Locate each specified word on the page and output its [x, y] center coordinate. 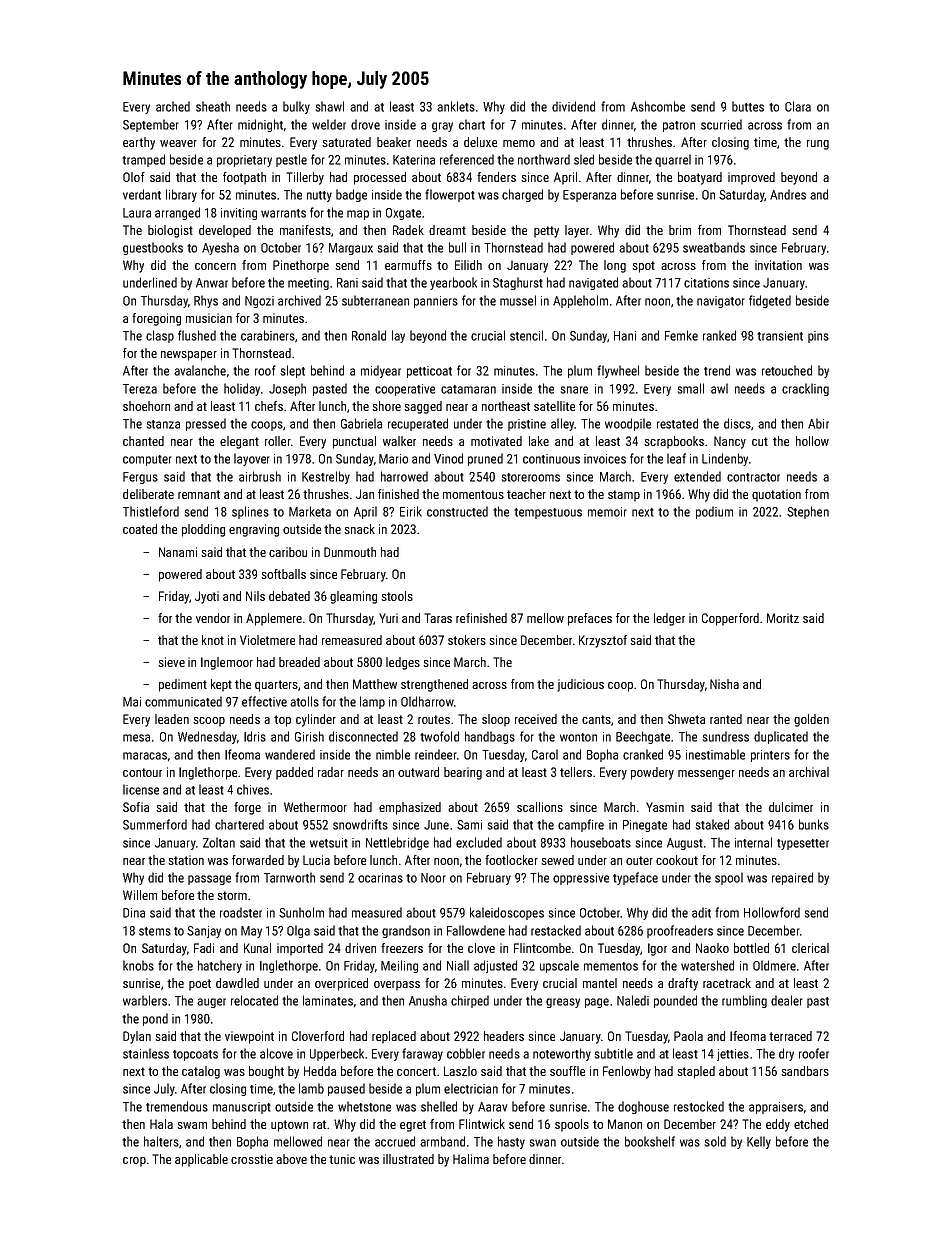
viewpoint [249, 1037]
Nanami [178, 552]
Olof [134, 177]
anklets [456, 106]
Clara [798, 106]
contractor [753, 477]
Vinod [448, 458]
